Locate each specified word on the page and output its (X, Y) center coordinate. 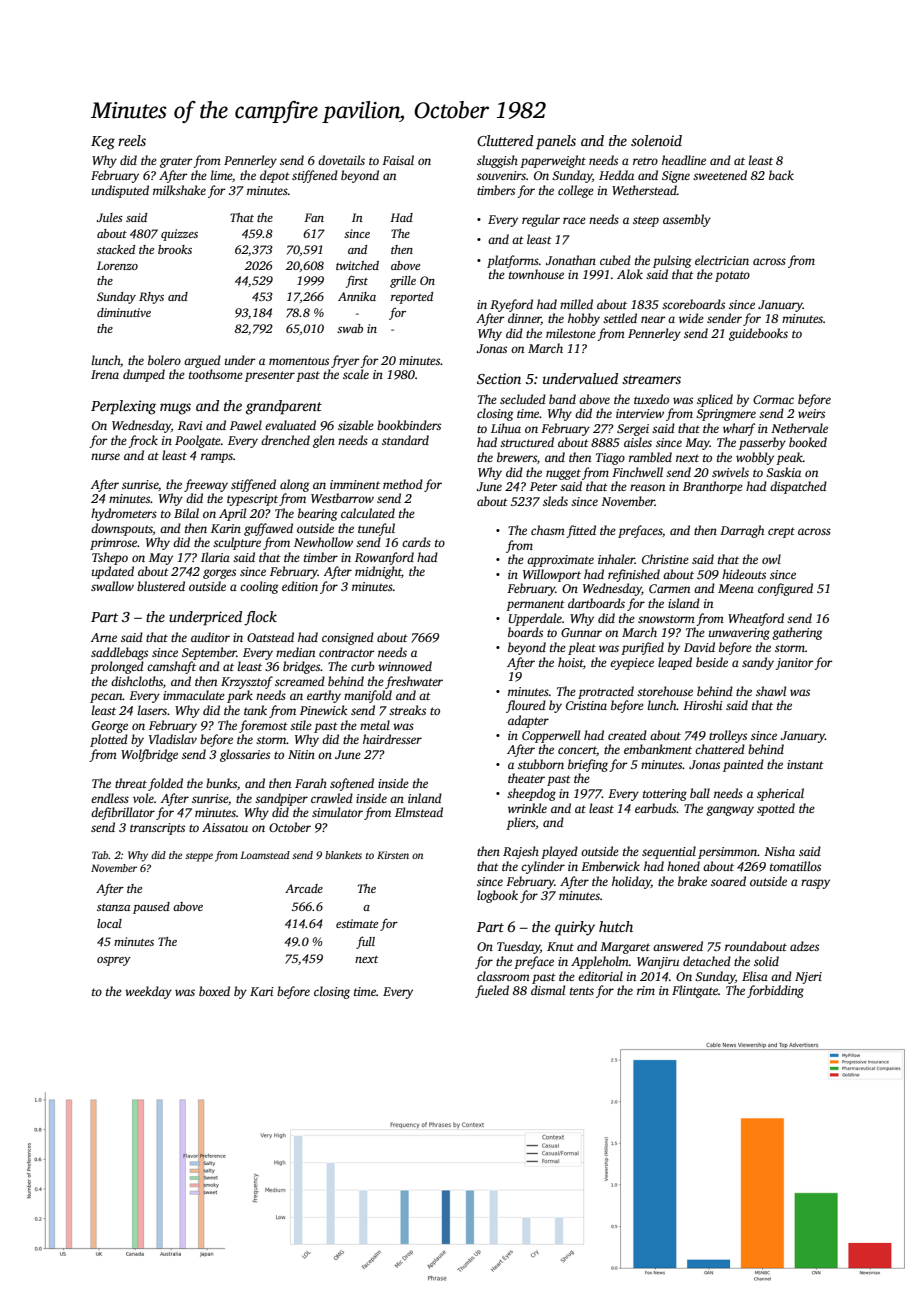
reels (132, 140)
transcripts (157, 829)
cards (416, 542)
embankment (658, 749)
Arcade (304, 888)
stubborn (541, 764)
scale (356, 374)
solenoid (656, 140)
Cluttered (505, 140)
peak (789, 458)
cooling (259, 587)
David (699, 647)
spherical (780, 794)
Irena (105, 374)
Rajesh (521, 852)
